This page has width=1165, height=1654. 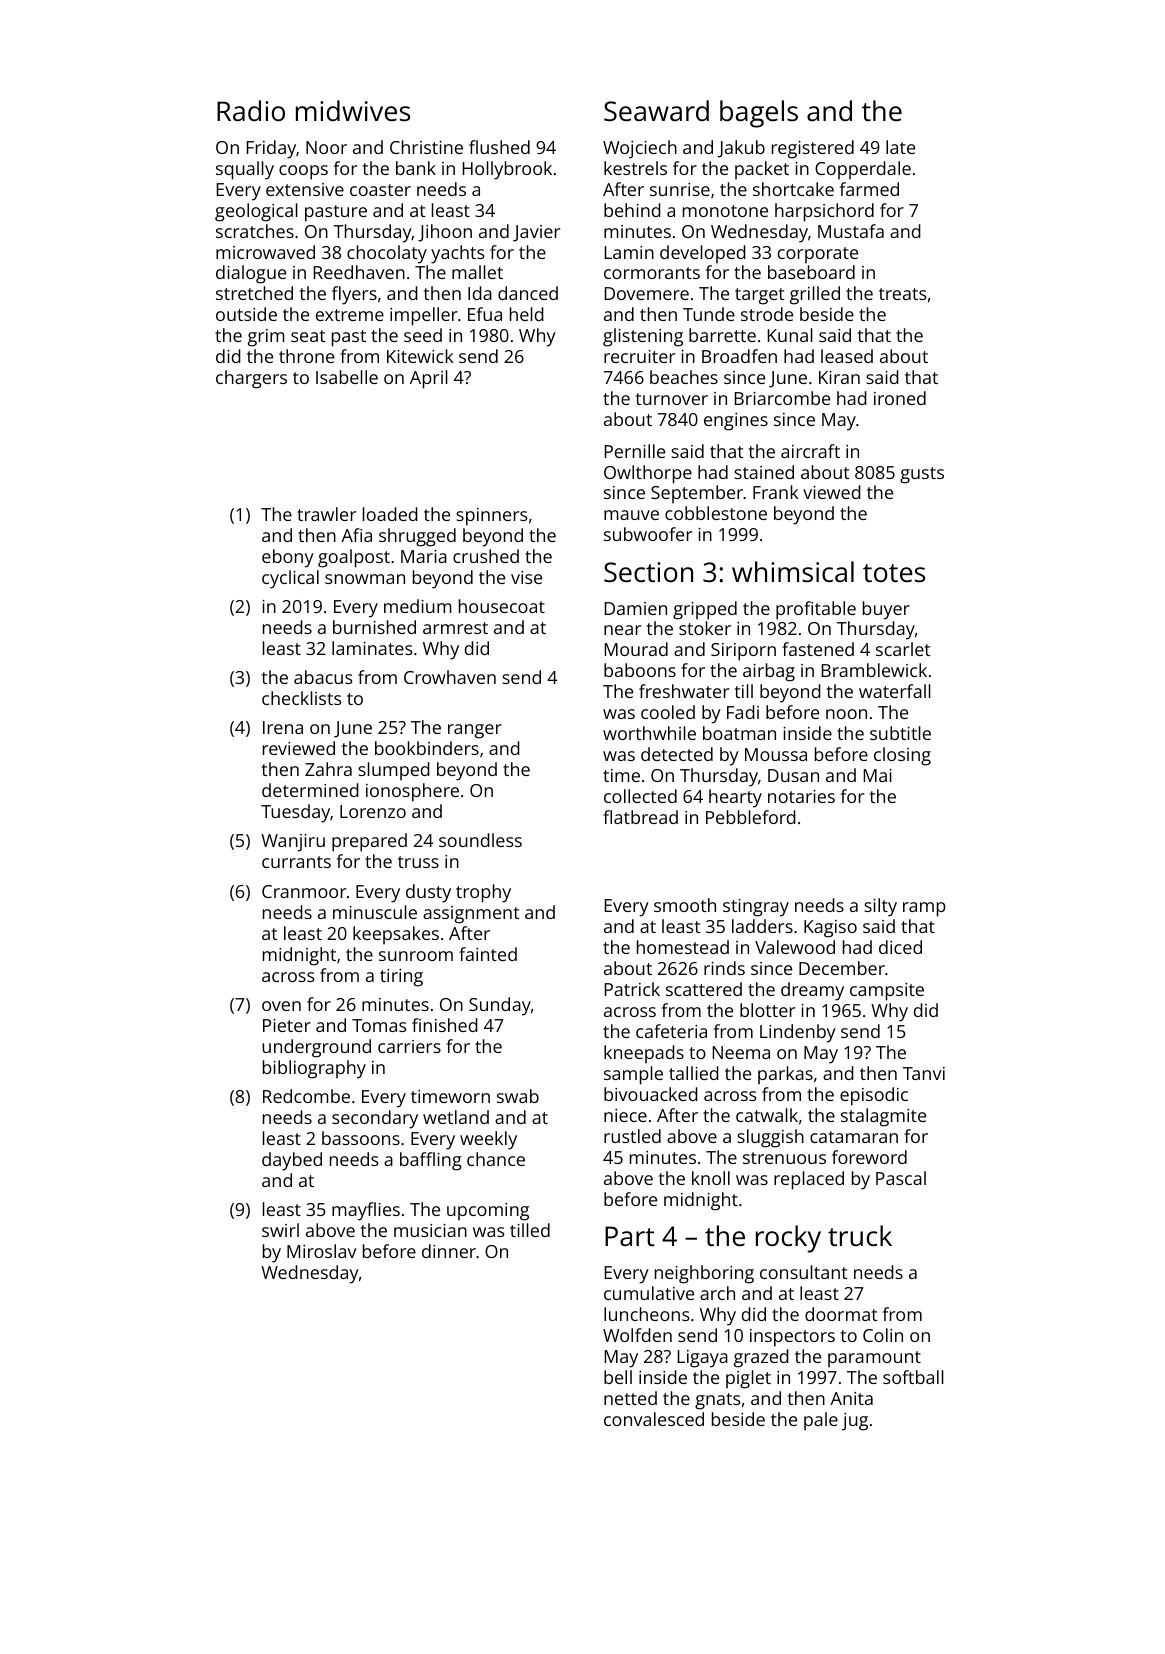 What do you see at coordinates (353, 111) in the page?
I see `midwives` at bounding box center [353, 111].
